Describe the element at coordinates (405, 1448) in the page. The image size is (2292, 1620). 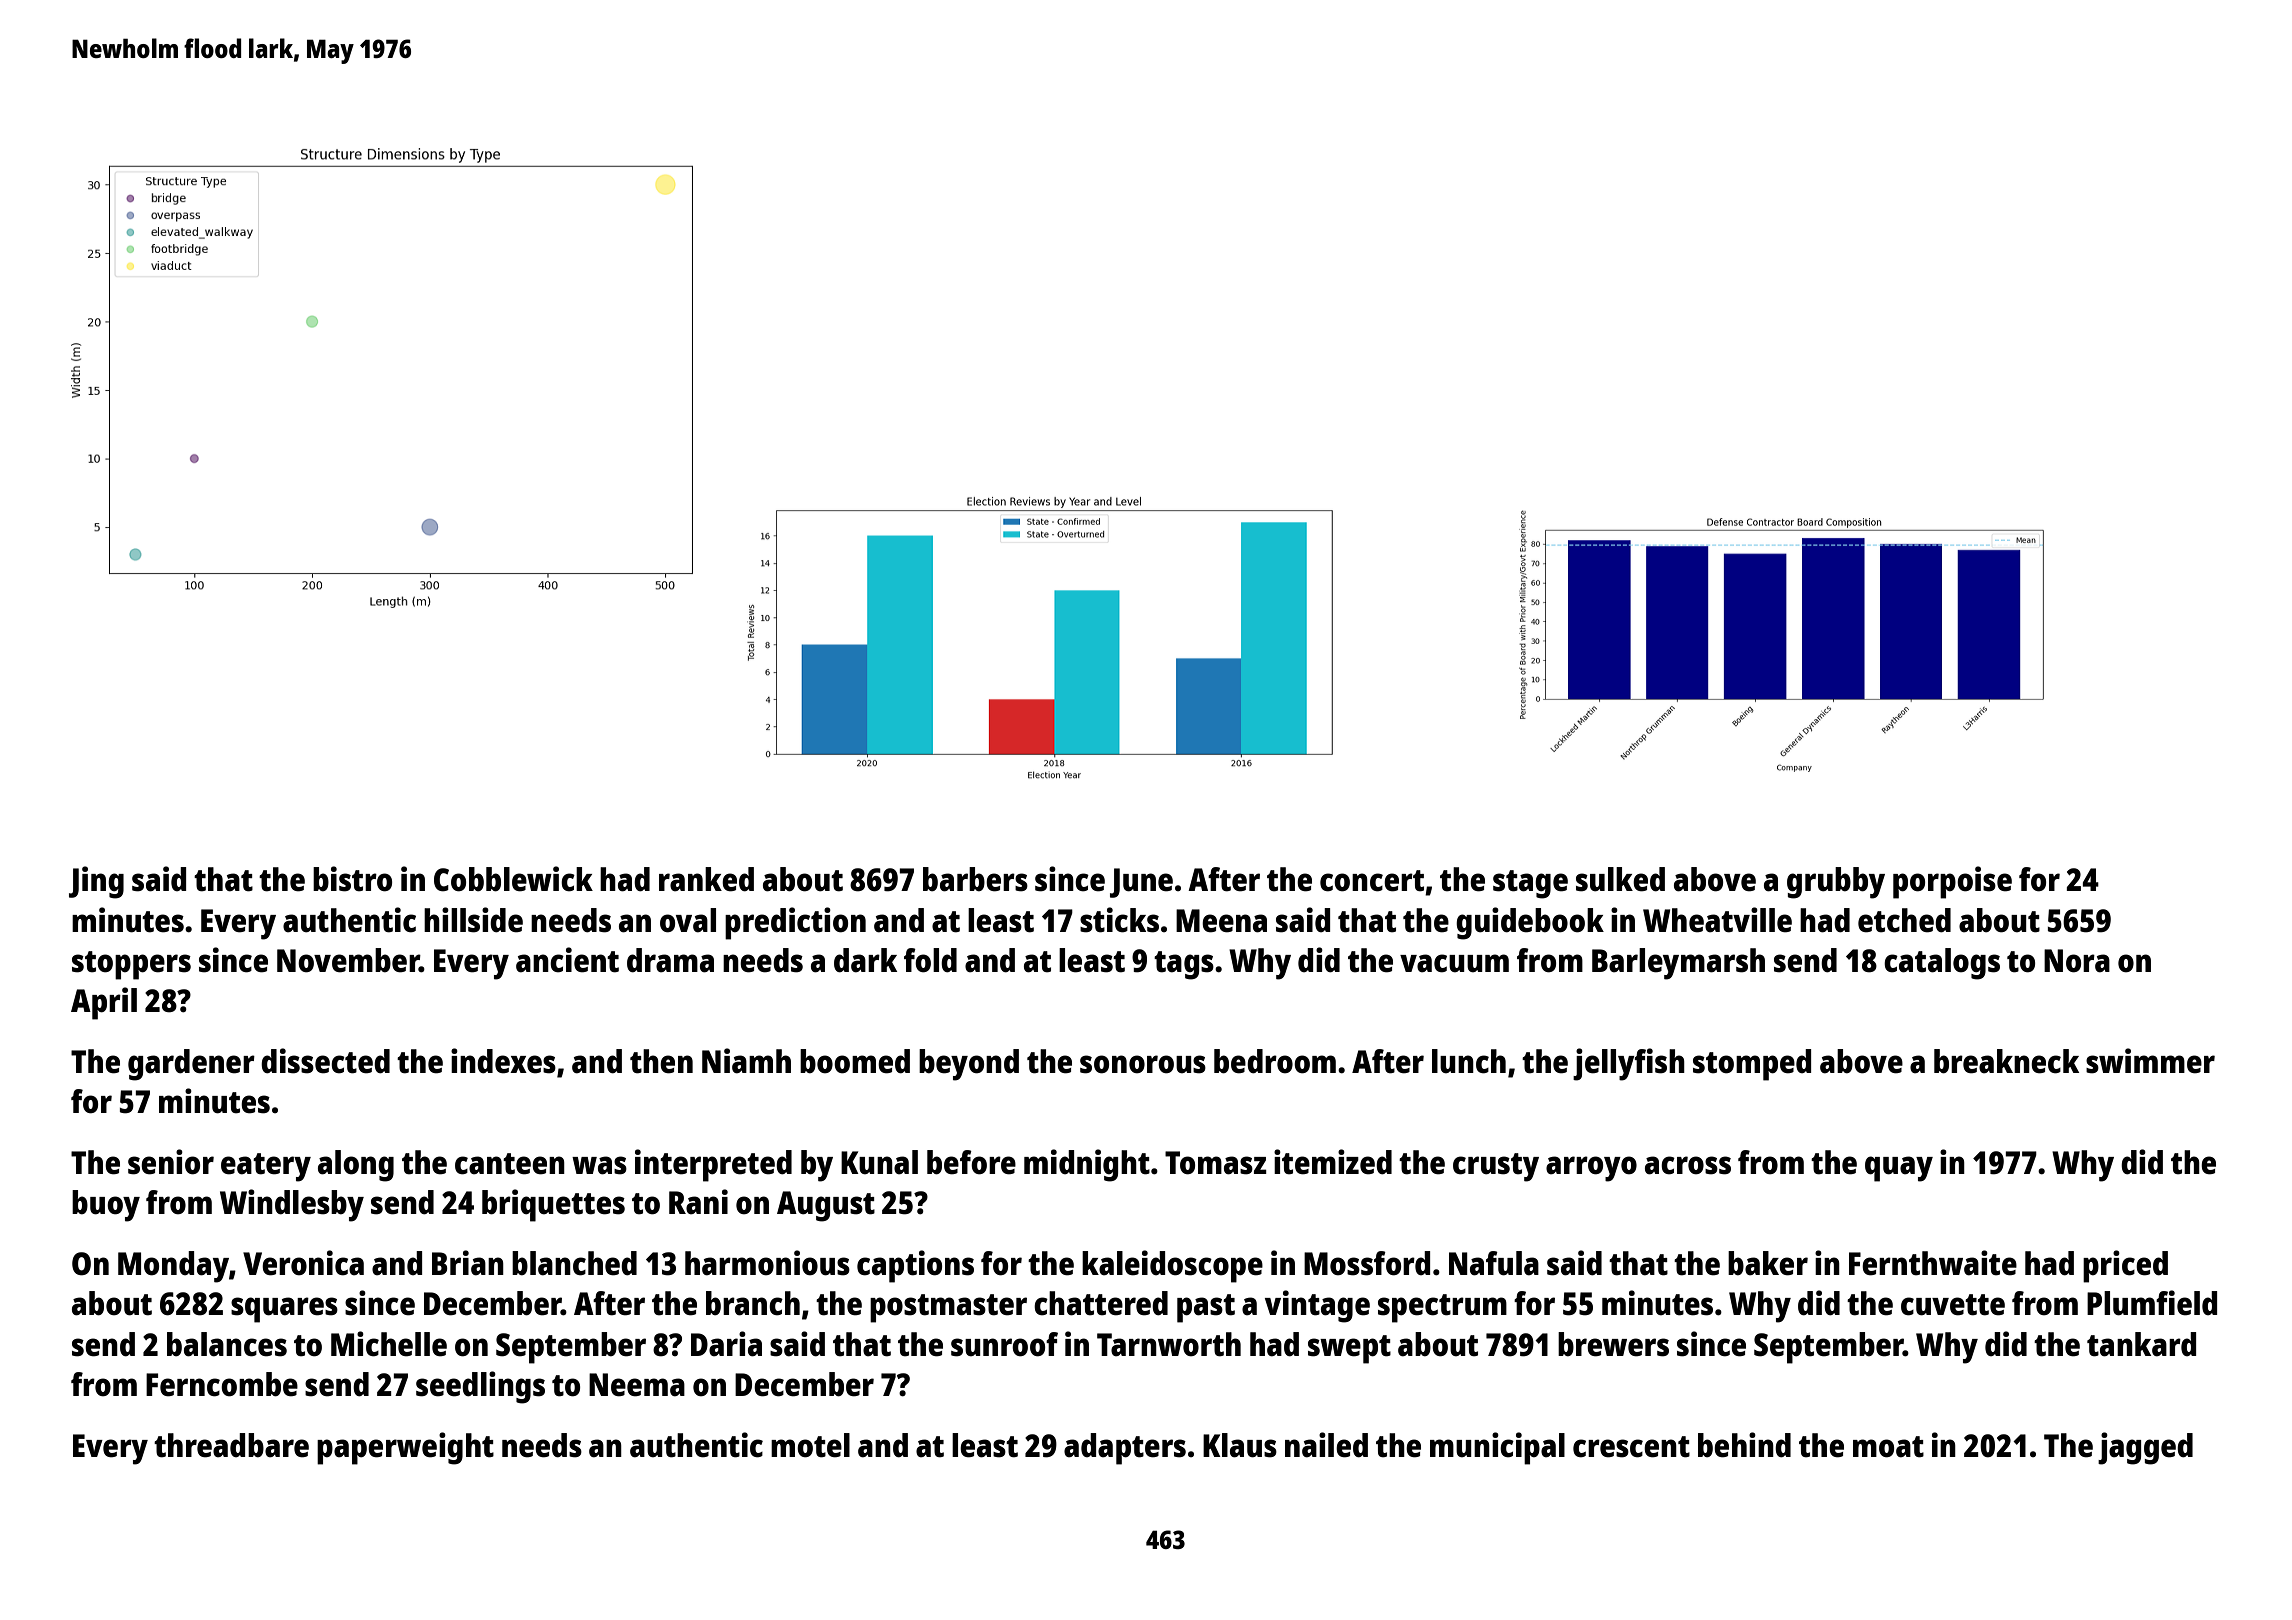
I see `paperweight` at that location.
